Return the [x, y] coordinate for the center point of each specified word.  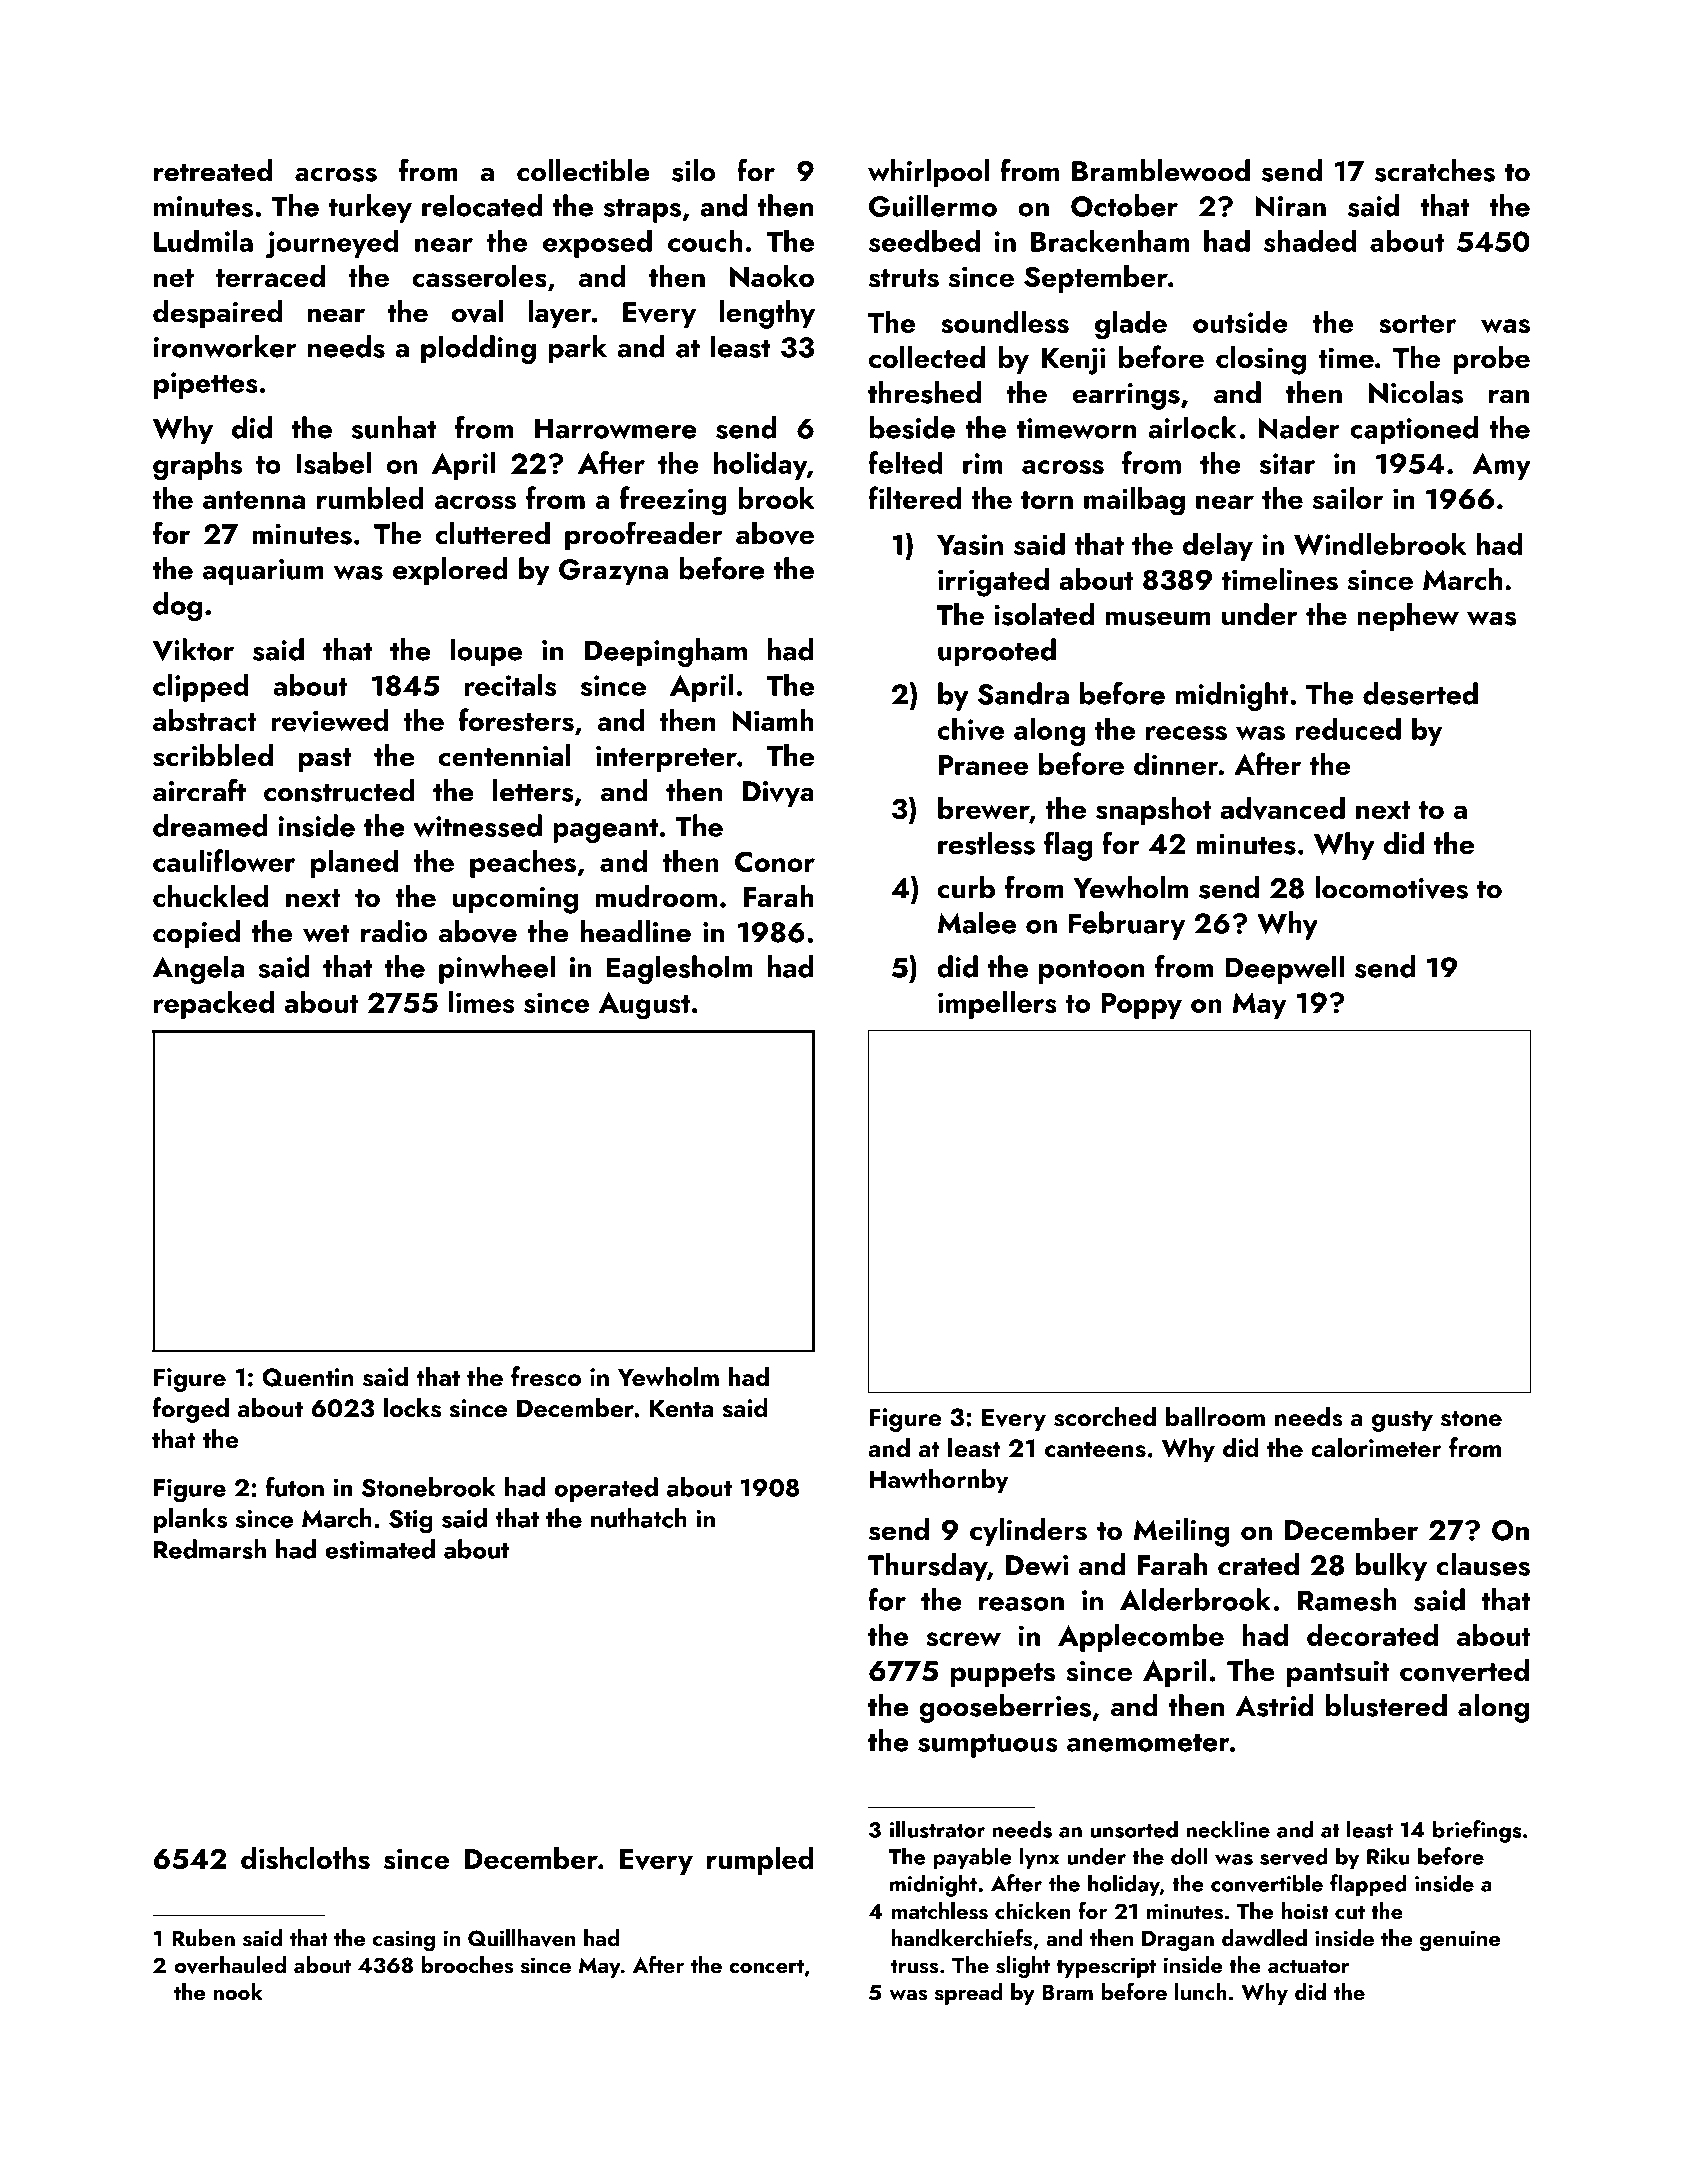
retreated [213, 170]
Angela [198, 969]
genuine [1460, 1940]
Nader [1299, 427]
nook [238, 1991]
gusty [1402, 1421]
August [644, 1006]
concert [766, 1966]
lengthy [767, 314]
